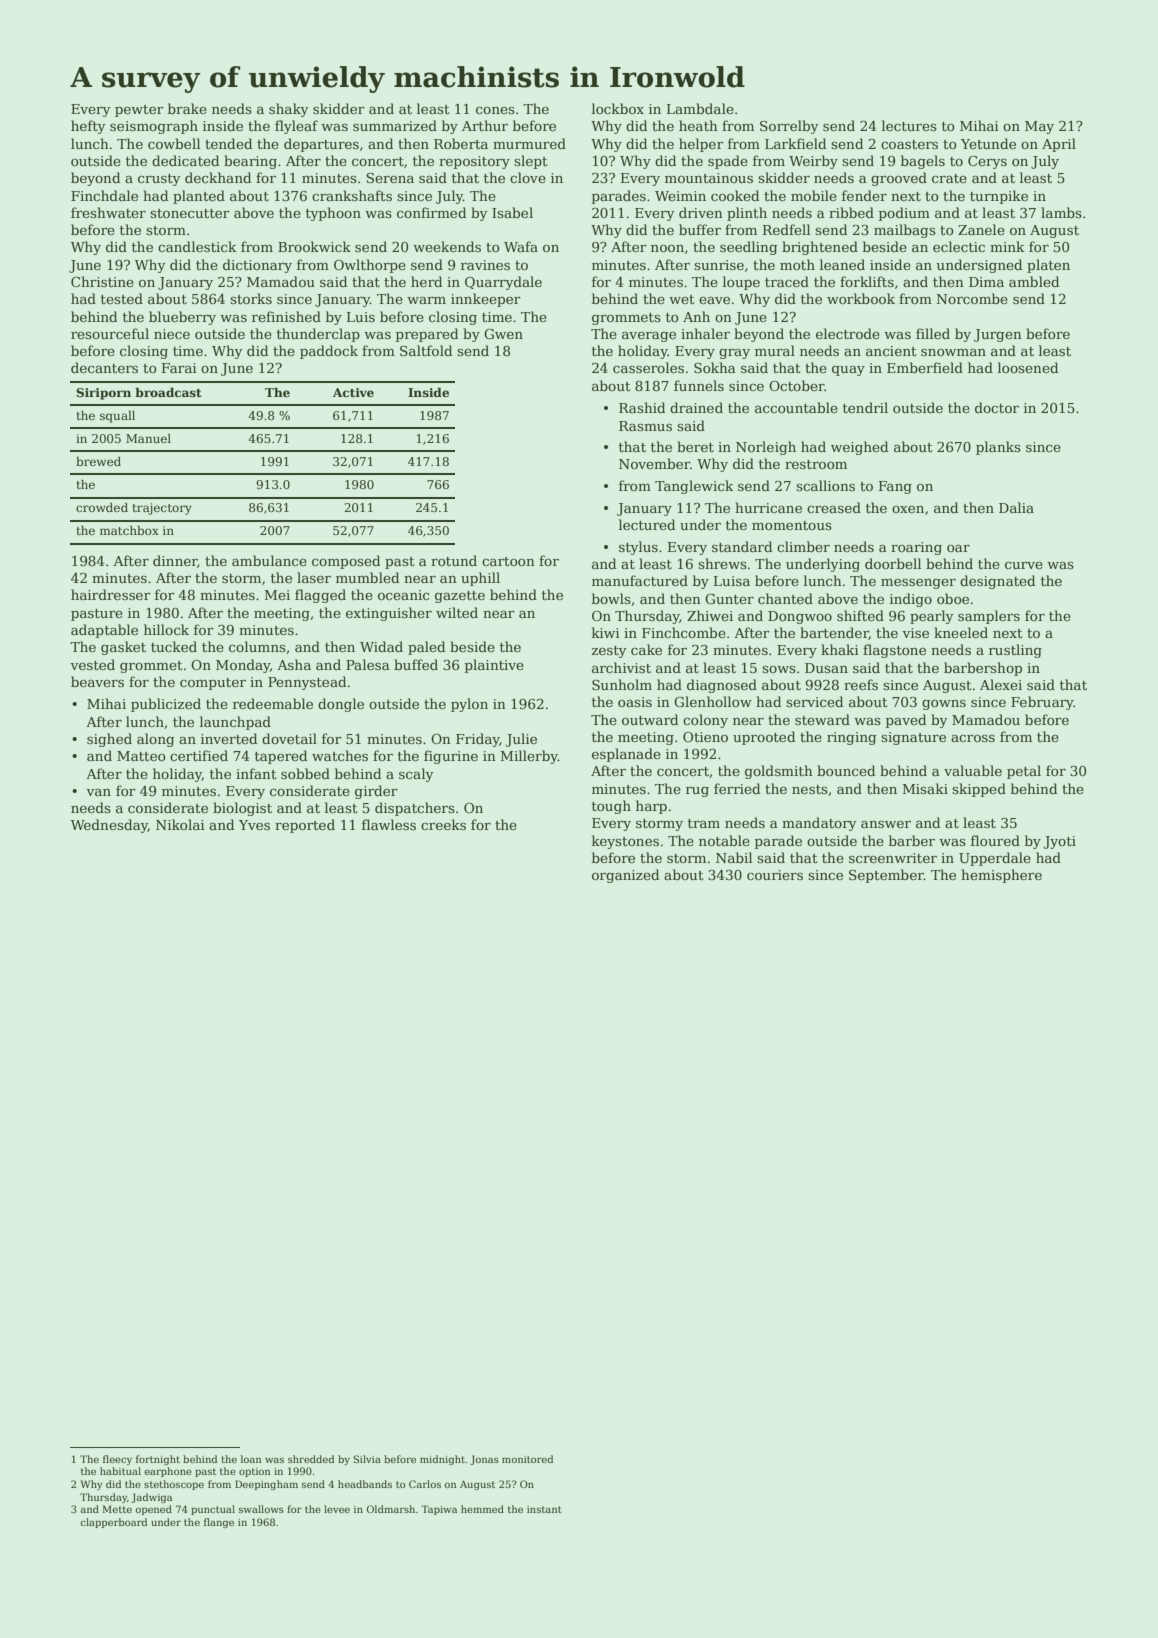 The width and height of the document is (1158, 1638). What do you see at coordinates (988, 143) in the document?
I see `Yetunde` at bounding box center [988, 143].
